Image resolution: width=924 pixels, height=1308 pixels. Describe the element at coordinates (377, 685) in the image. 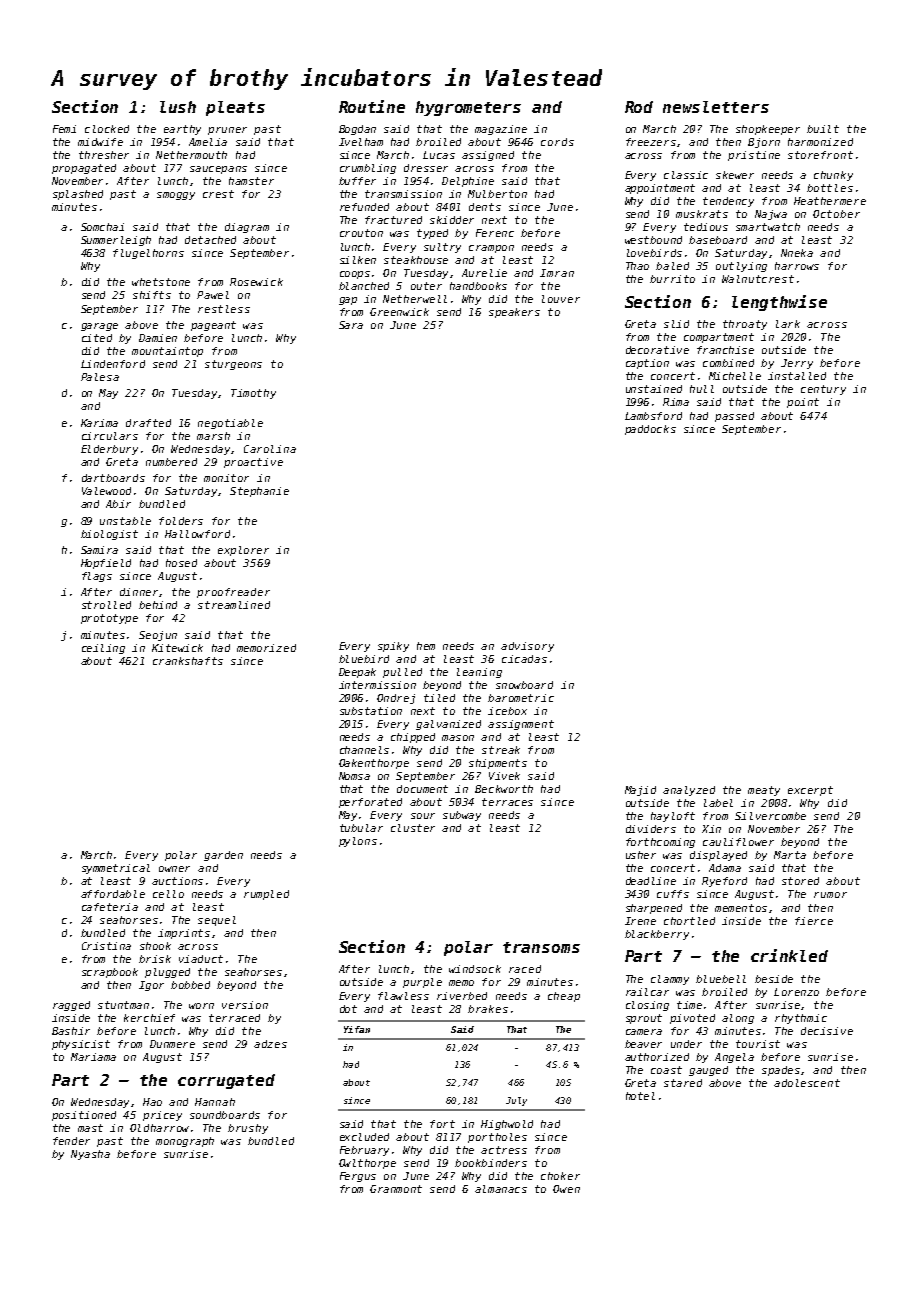

I see `intermission` at that location.
